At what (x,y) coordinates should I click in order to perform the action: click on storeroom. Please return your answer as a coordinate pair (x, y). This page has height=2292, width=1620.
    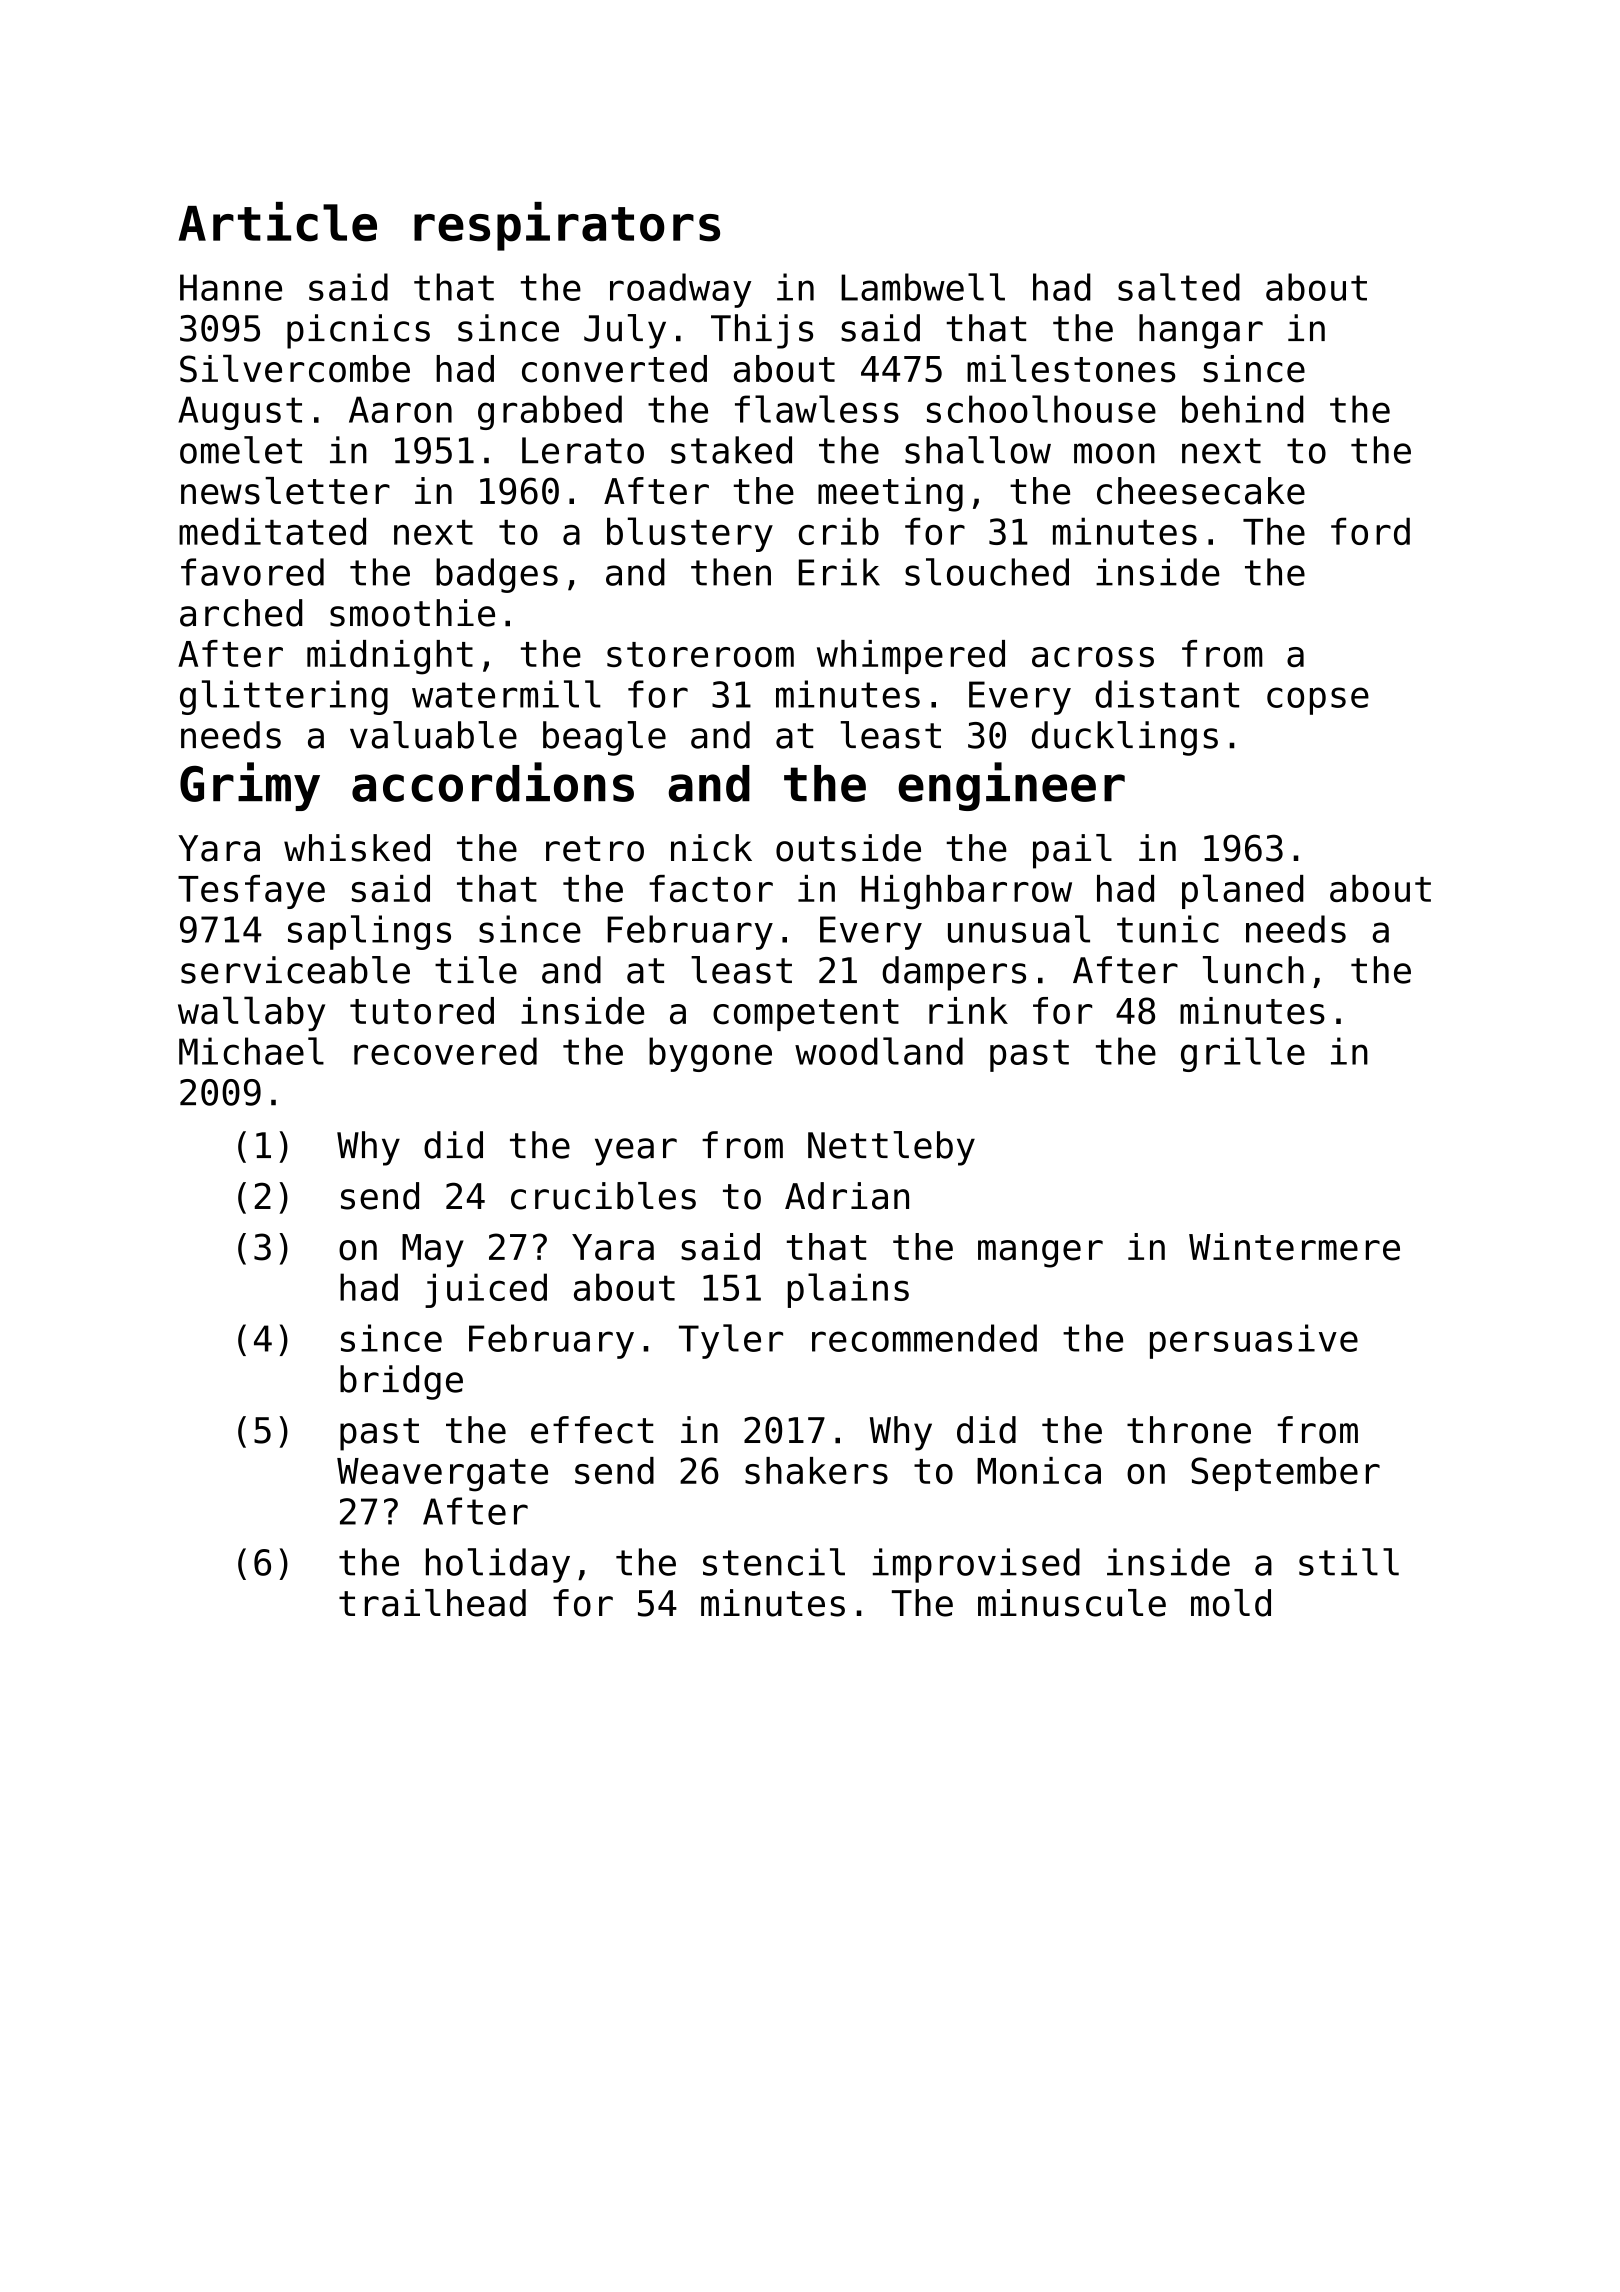
    Looking at the image, I should click on (700, 654).
